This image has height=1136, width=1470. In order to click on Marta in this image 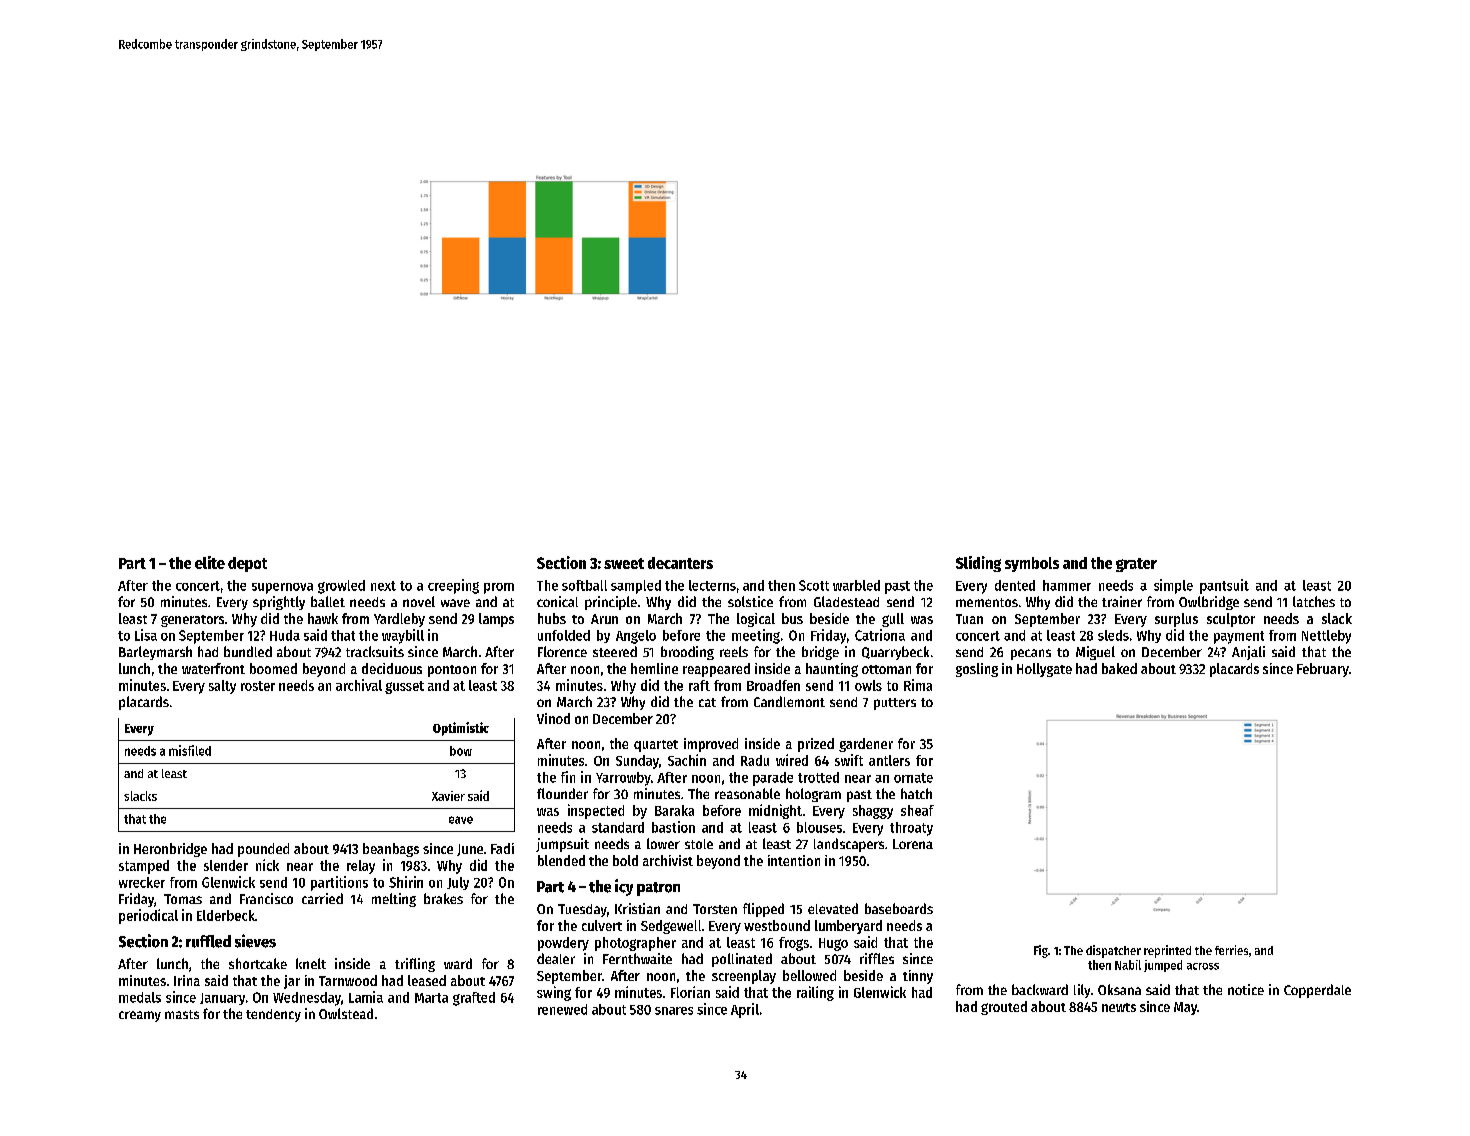, I will do `click(431, 998)`.
